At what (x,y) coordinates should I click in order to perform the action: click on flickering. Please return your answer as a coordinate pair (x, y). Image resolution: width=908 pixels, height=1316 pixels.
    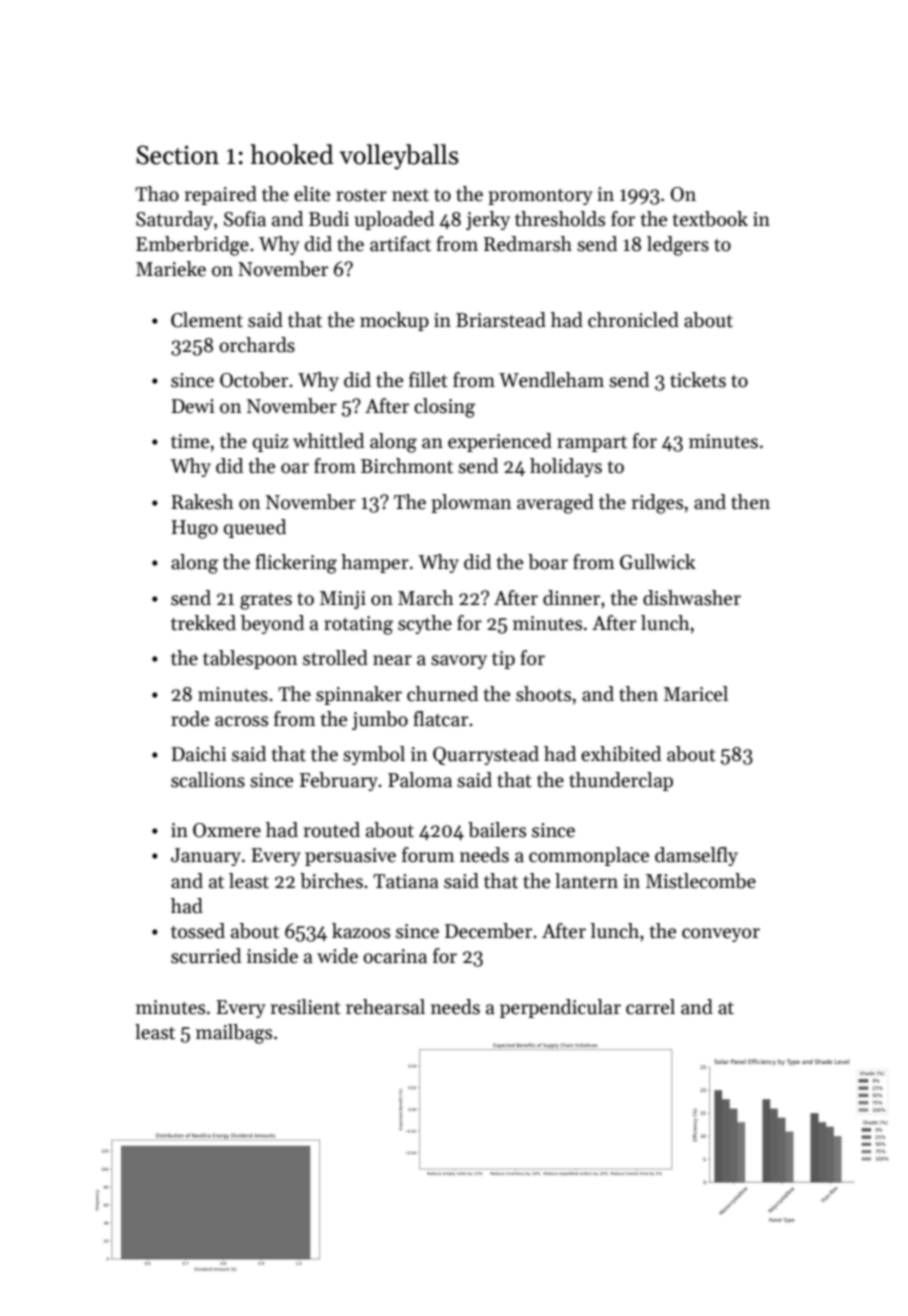
    Looking at the image, I should click on (296, 564).
